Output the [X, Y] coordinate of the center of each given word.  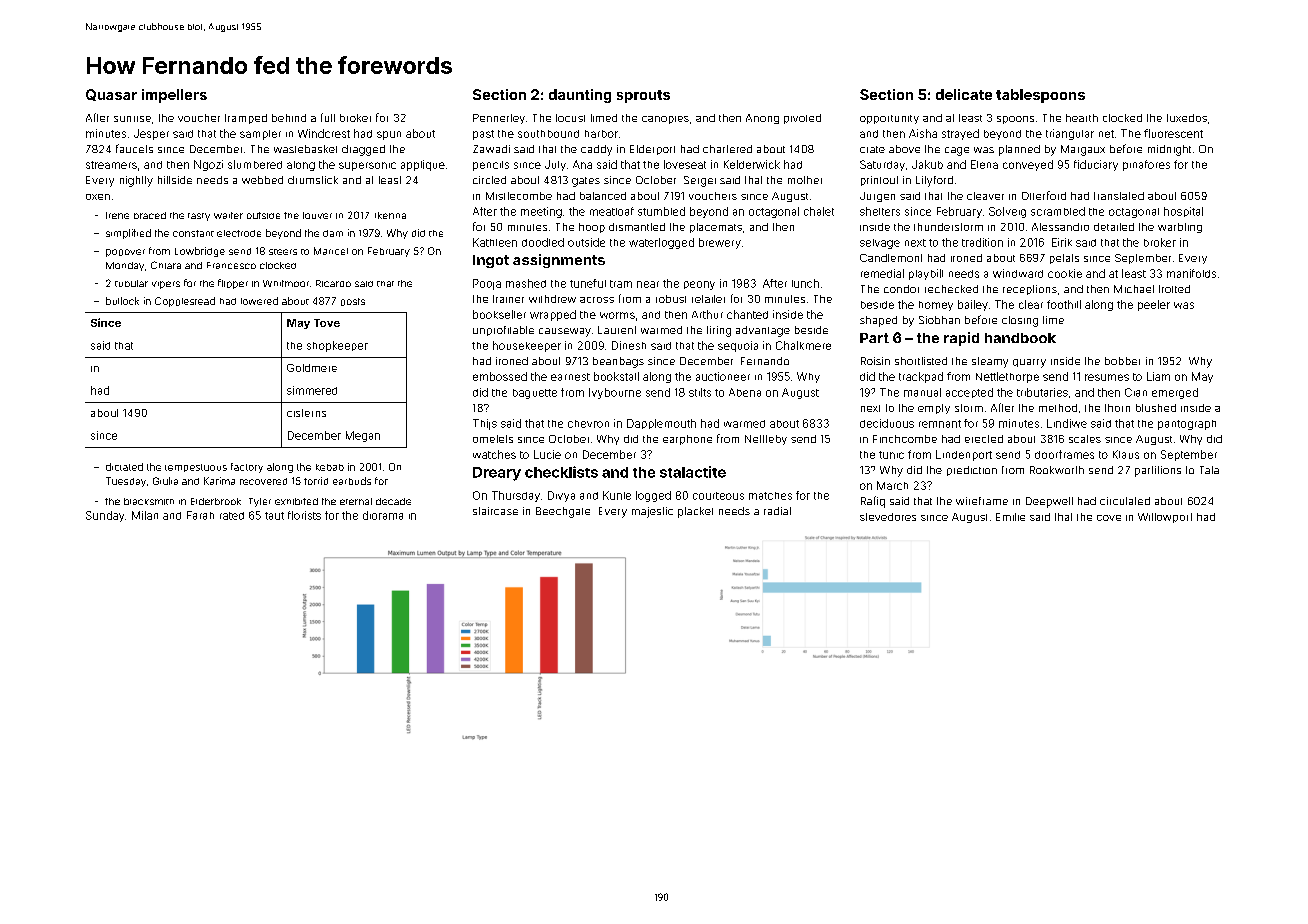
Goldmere [312, 368]
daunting [580, 96]
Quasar [111, 95]
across [597, 300]
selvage [880, 244]
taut [274, 516]
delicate [964, 94]
